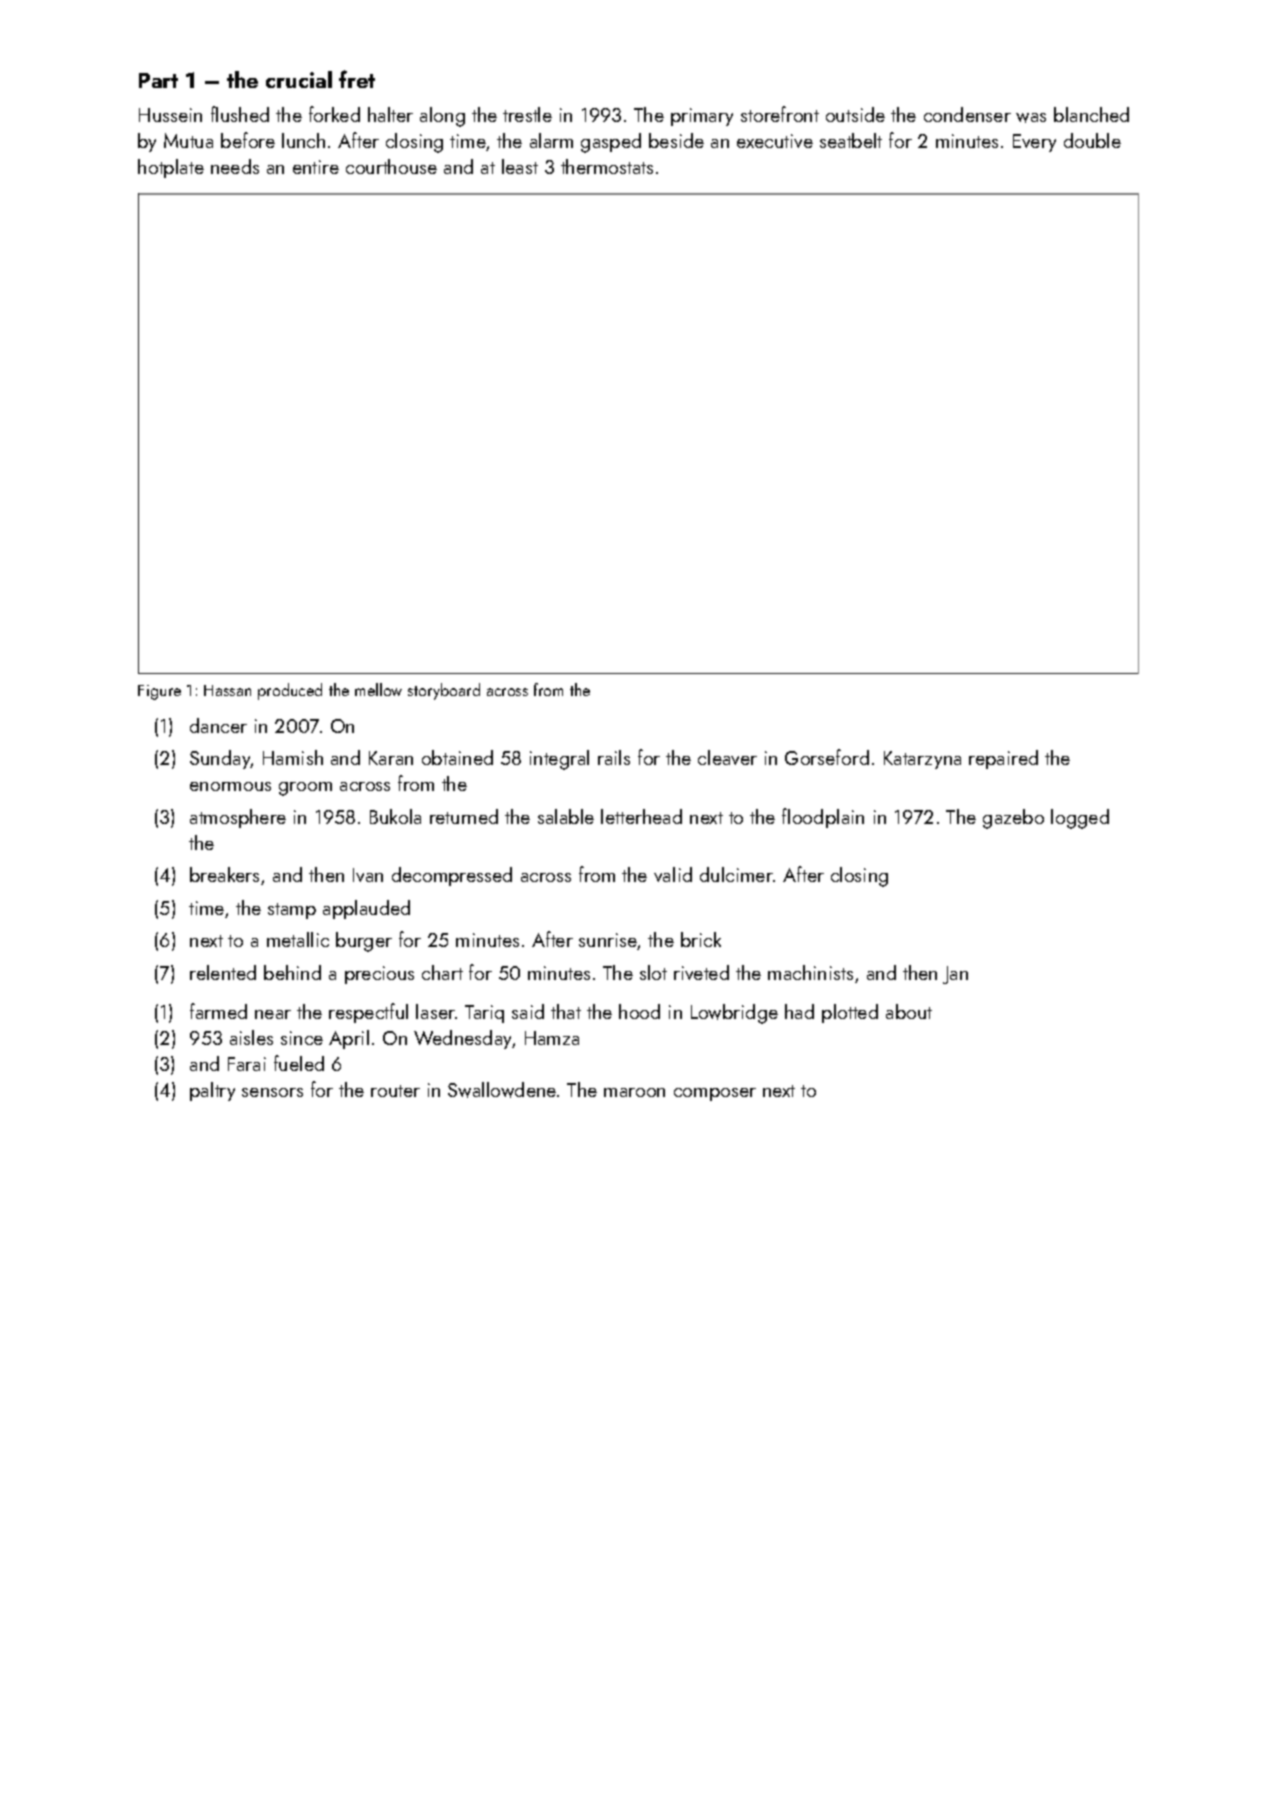 Image resolution: width=1277 pixels, height=1805 pixels. Describe the element at coordinates (357, 79) in the screenshot. I see `fret` at that location.
